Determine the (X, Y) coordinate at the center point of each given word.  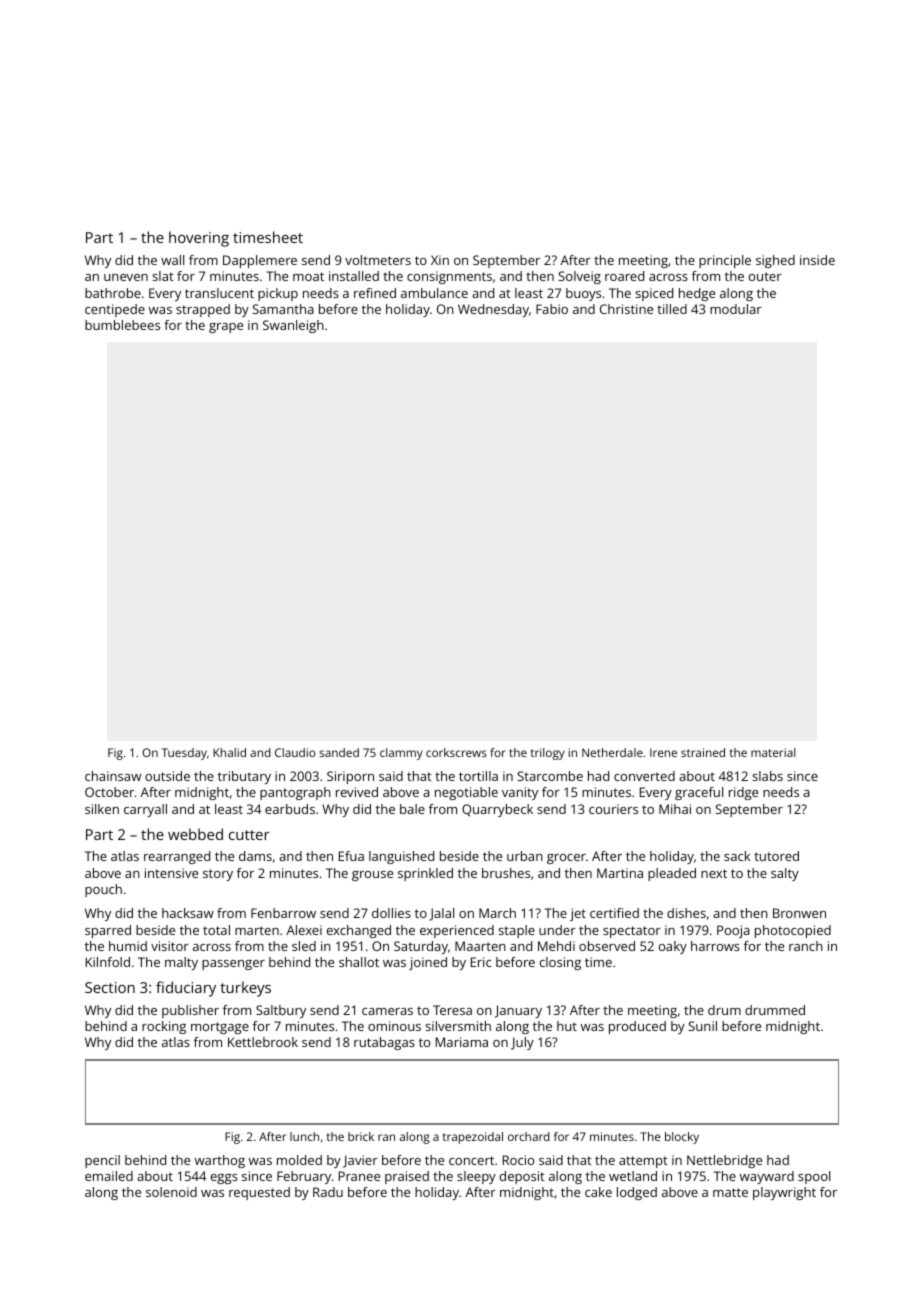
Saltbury (281, 1011)
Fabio (552, 309)
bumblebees (122, 325)
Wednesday (493, 310)
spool (814, 1177)
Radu (328, 1192)
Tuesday (184, 754)
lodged (637, 1193)
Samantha (283, 309)
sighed (775, 261)
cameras (387, 1011)
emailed (109, 1176)
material (773, 752)
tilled (672, 309)
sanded (339, 752)
